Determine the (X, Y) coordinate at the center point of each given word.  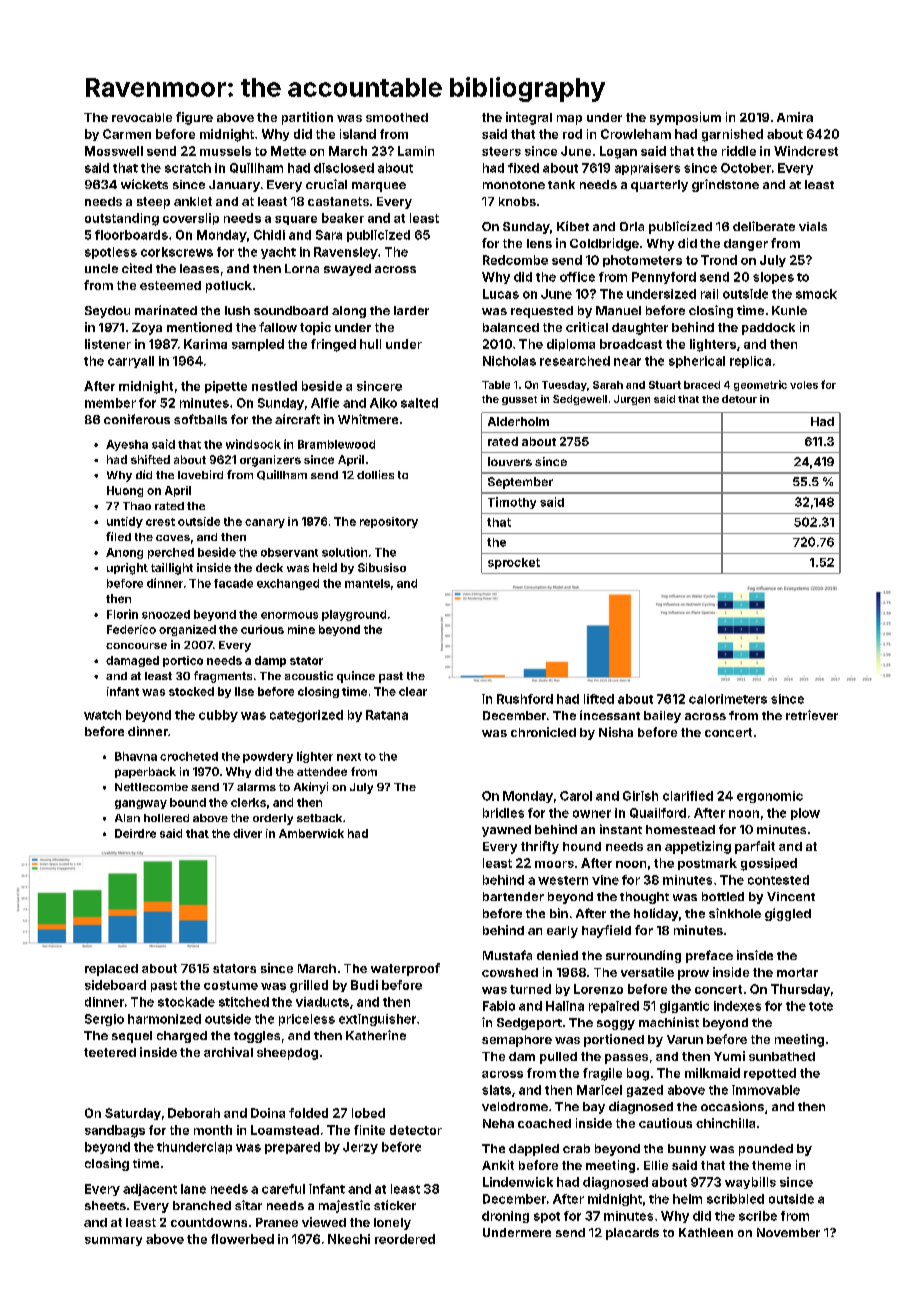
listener (108, 344)
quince (356, 677)
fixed (523, 168)
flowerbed (242, 1239)
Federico (131, 629)
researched (575, 361)
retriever (812, 715)
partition (307, 118)
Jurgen (632, 400)
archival (228, 1052)
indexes (737, 1006)
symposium (685, 118)
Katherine (376, 1035)
